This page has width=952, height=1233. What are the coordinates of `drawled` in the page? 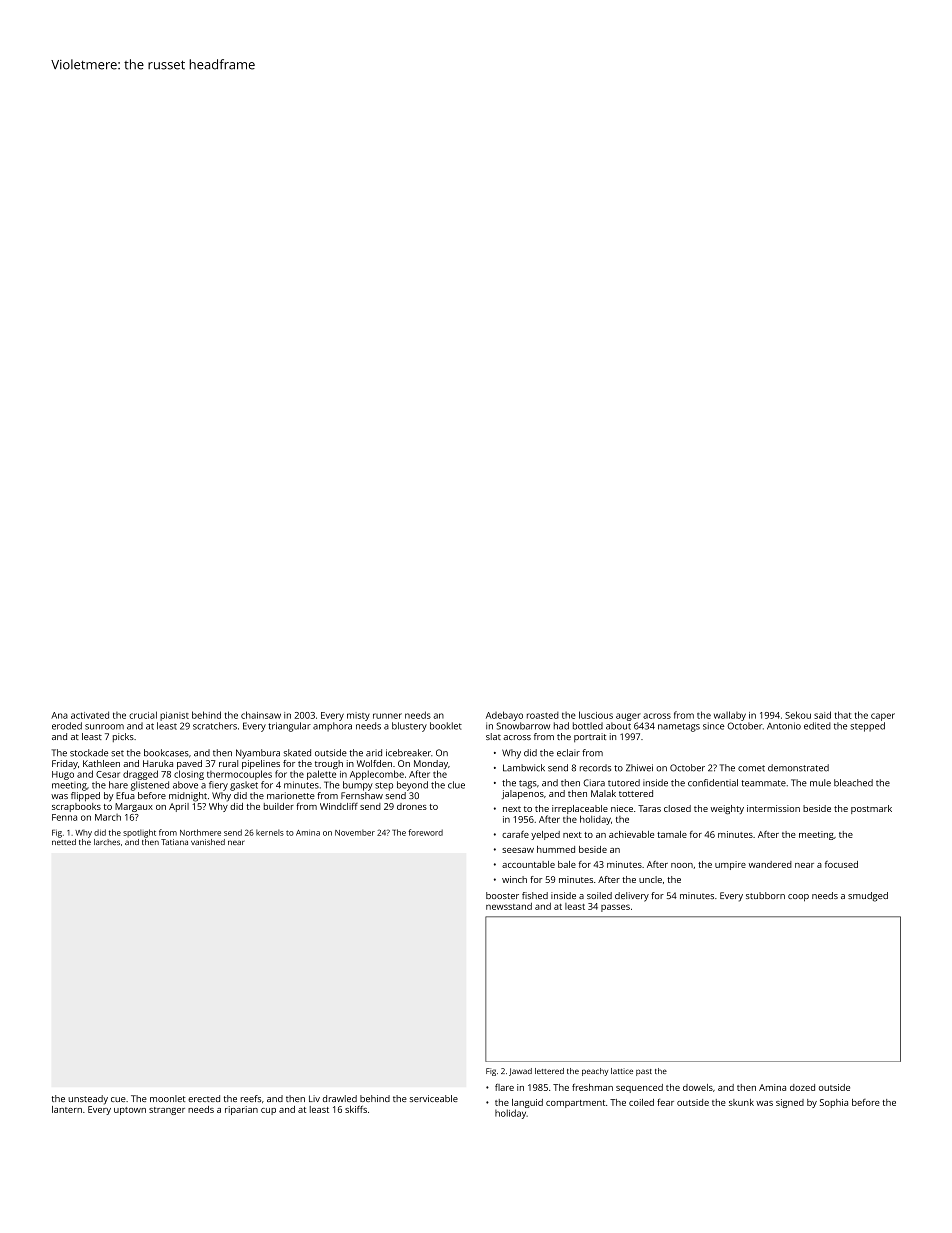 It's located at (340, 1098).
